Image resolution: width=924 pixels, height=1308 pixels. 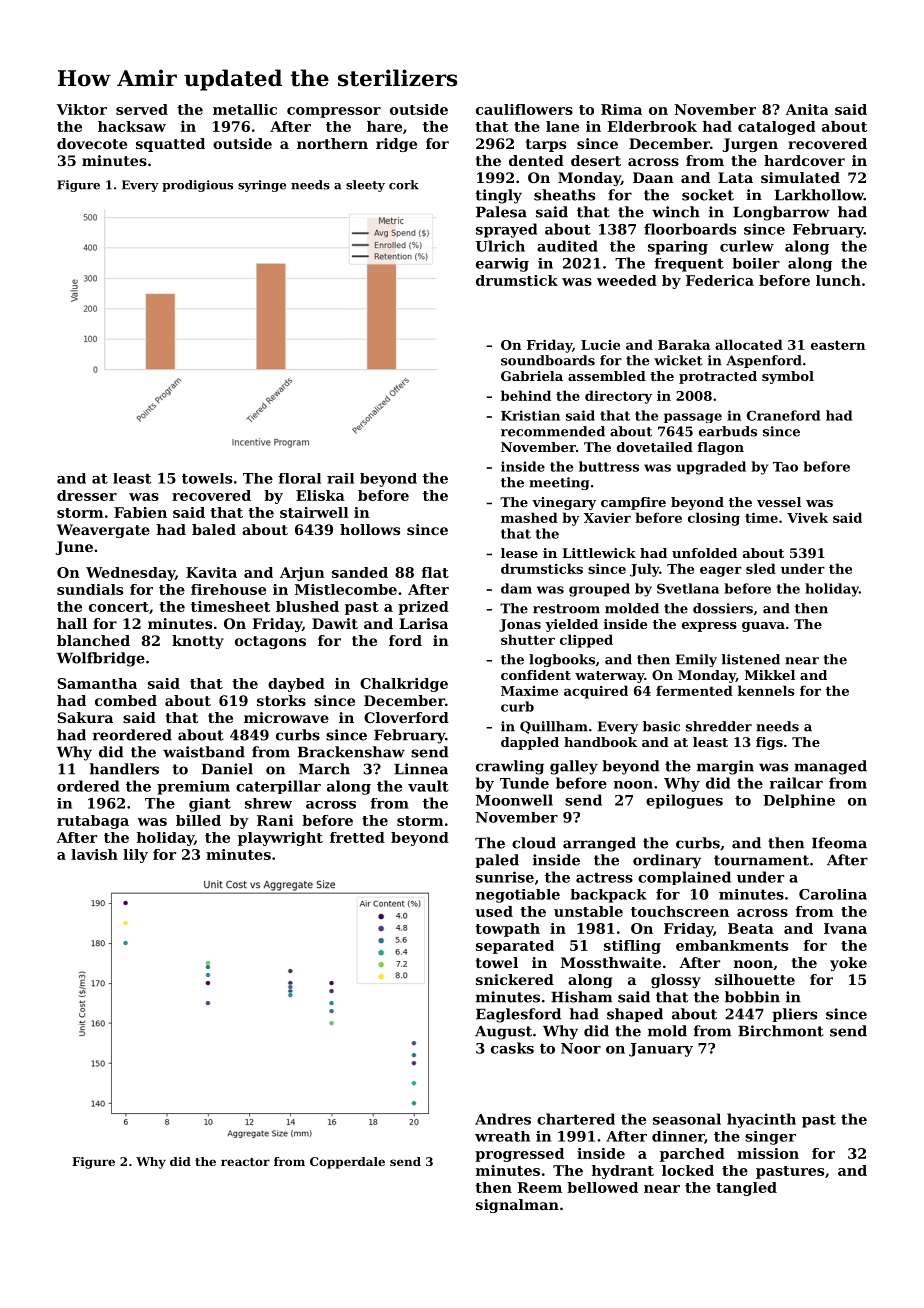 What do you see at coordinates (534, 843) in the screenshot?
I see `cloud` at bounding box center [534, 843].
